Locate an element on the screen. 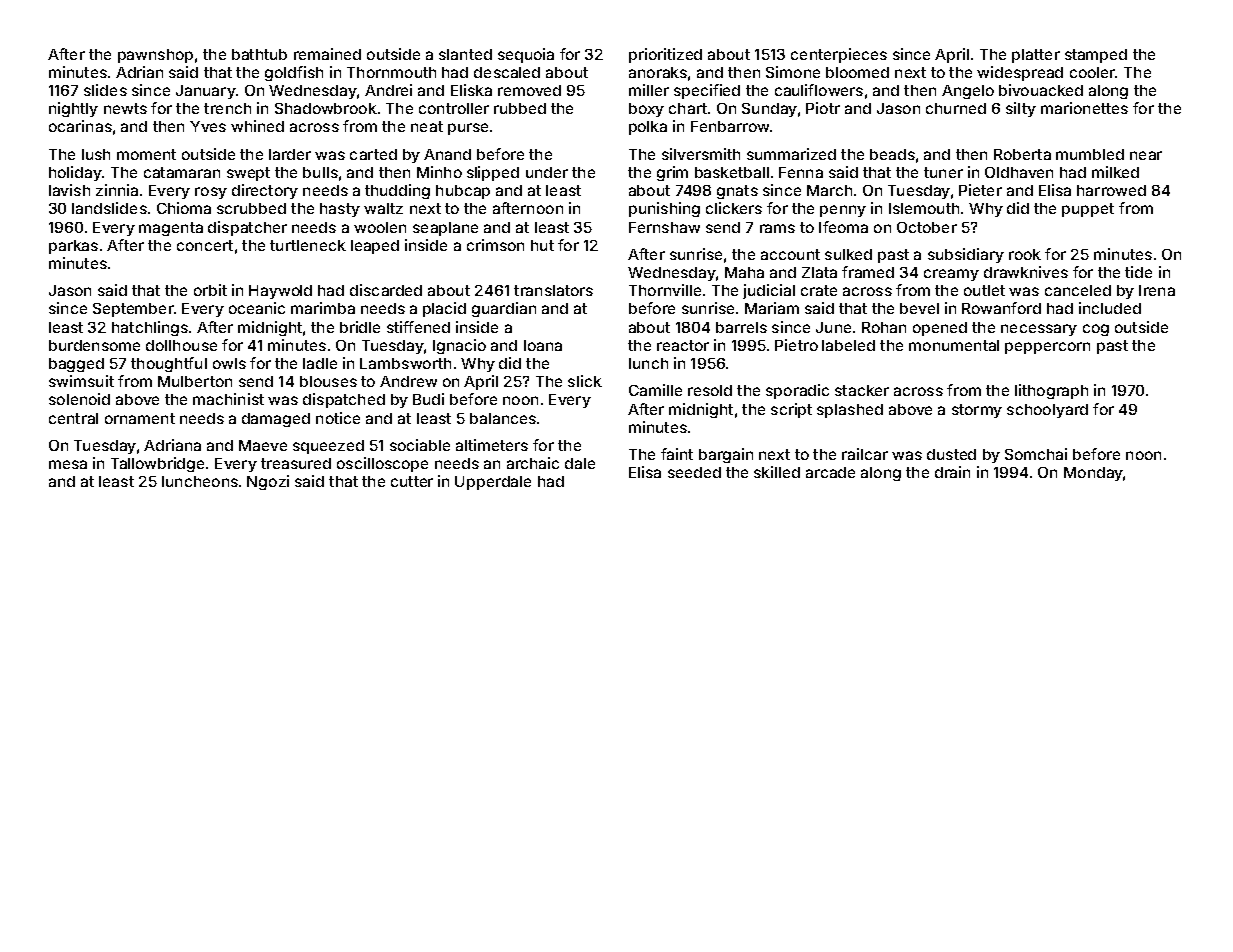  marimba is located at coordinates (323, 308).
